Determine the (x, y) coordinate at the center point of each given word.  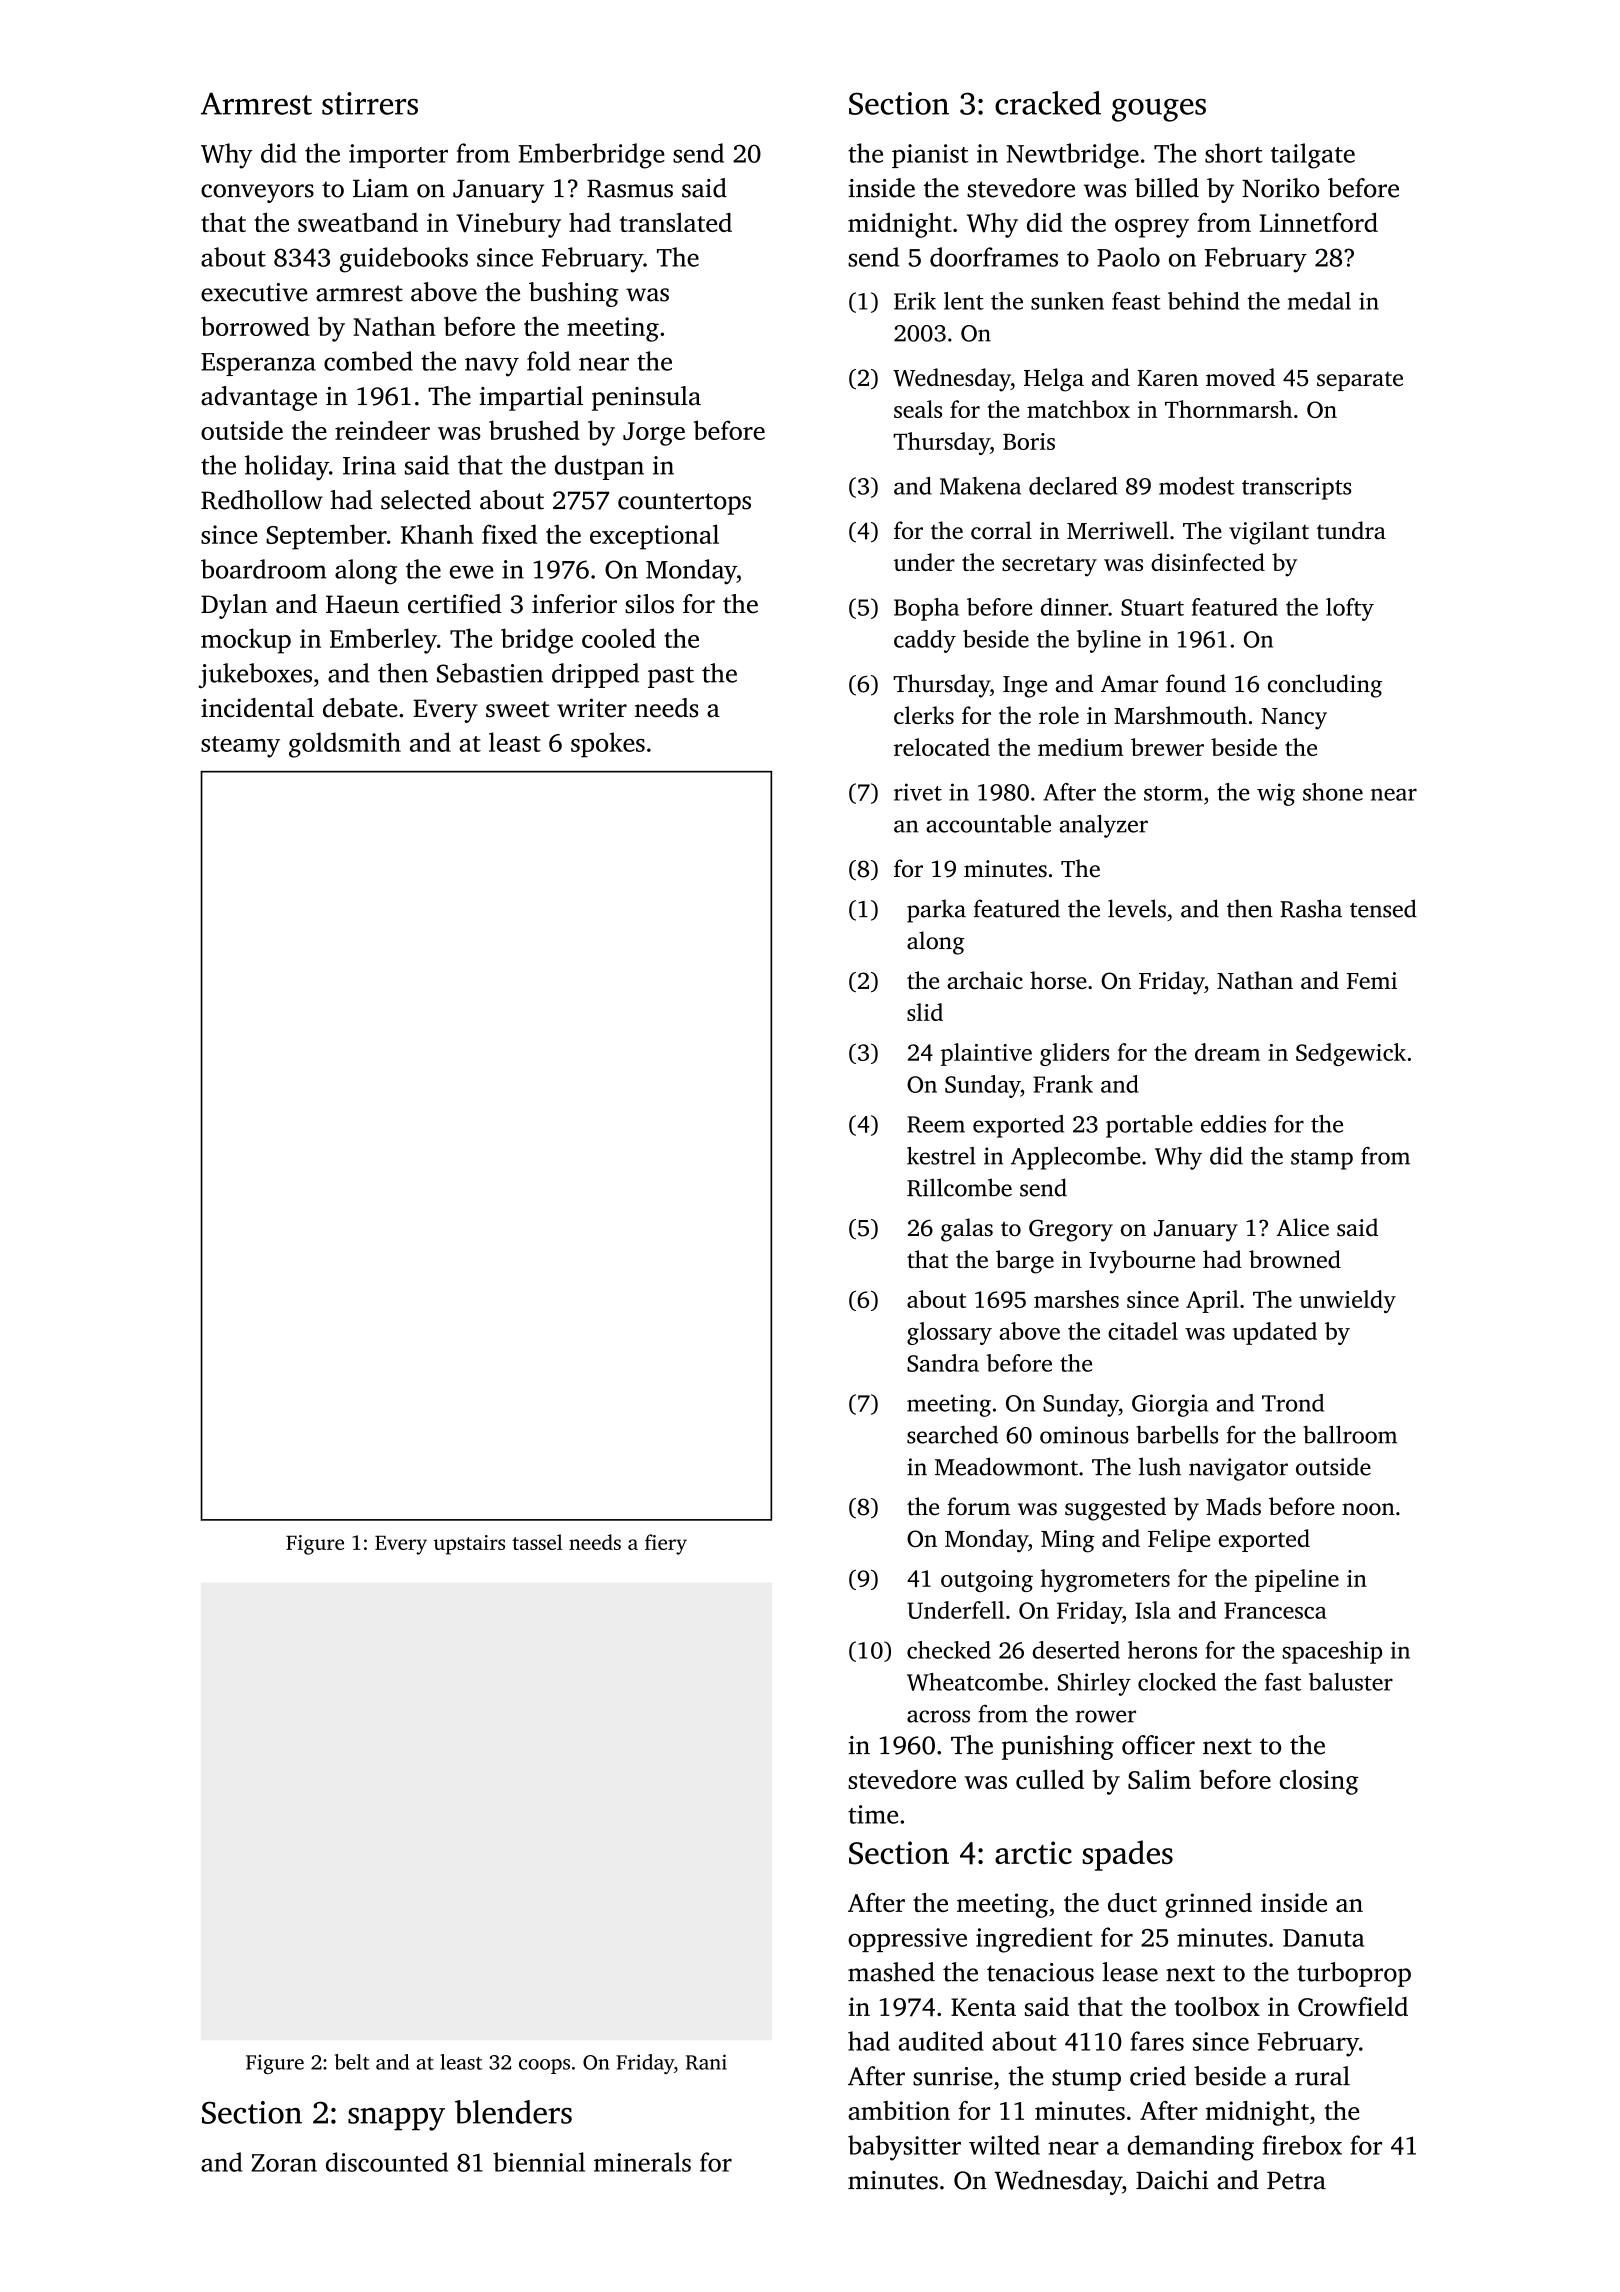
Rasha (1311, 908)
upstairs (469, 1545)
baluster (1351, 1682)
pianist (930, 156)
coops (544, 2066)
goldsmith (345, 745)
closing (1319, 1782)
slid (925, 1012)
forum (978, 1506)
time (873, 1814)
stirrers (370, 103)
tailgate (1313, 156)
